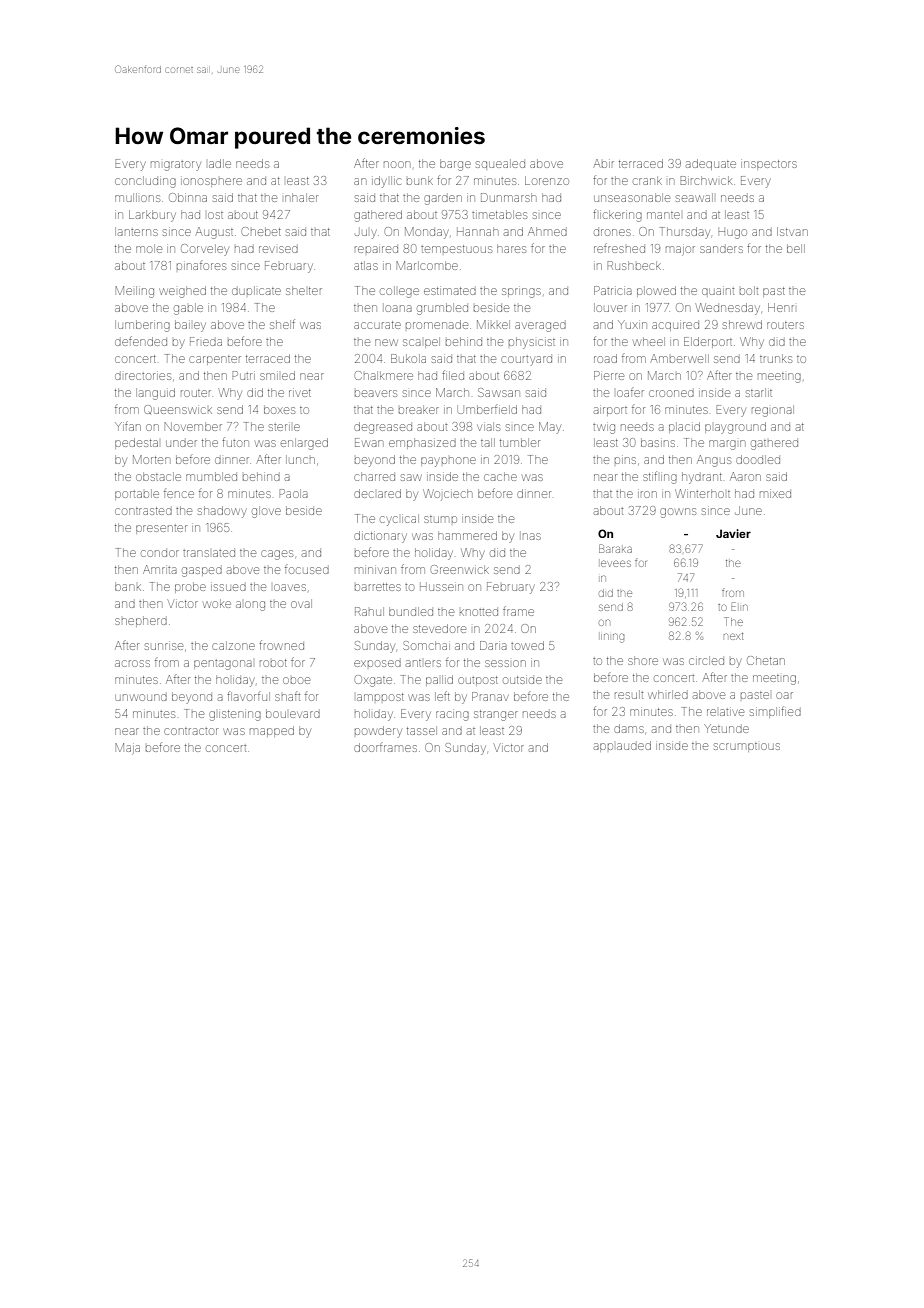 Image resolution: width=924 pixels, height=1308 pixels. What do you see at coordinates (749, 290) in the screenshot?
I see `bolt` at bounding box center [749, 290].
